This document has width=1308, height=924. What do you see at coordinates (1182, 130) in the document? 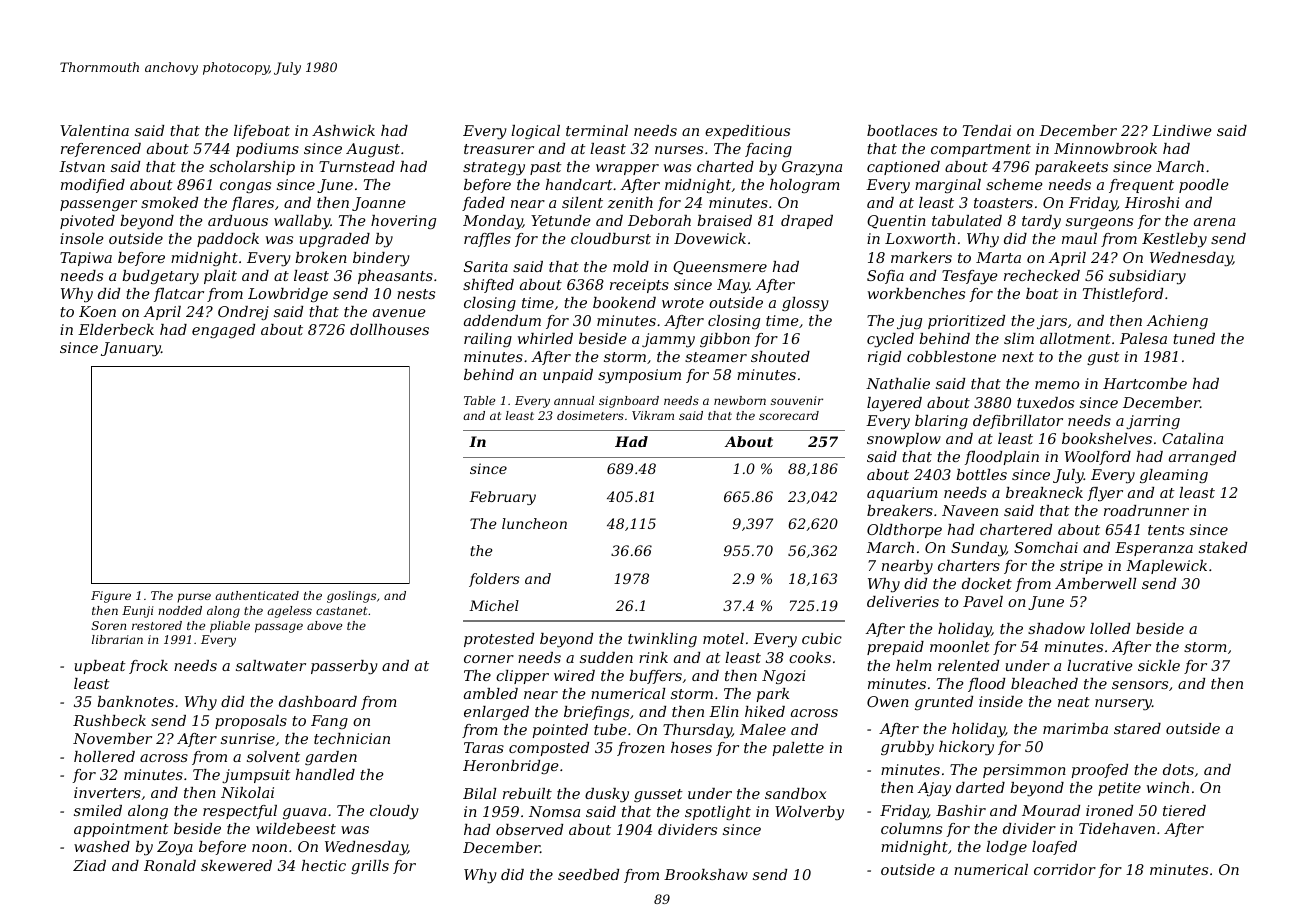
I see `Lindiwe` at bounding box center [1182, 130].
